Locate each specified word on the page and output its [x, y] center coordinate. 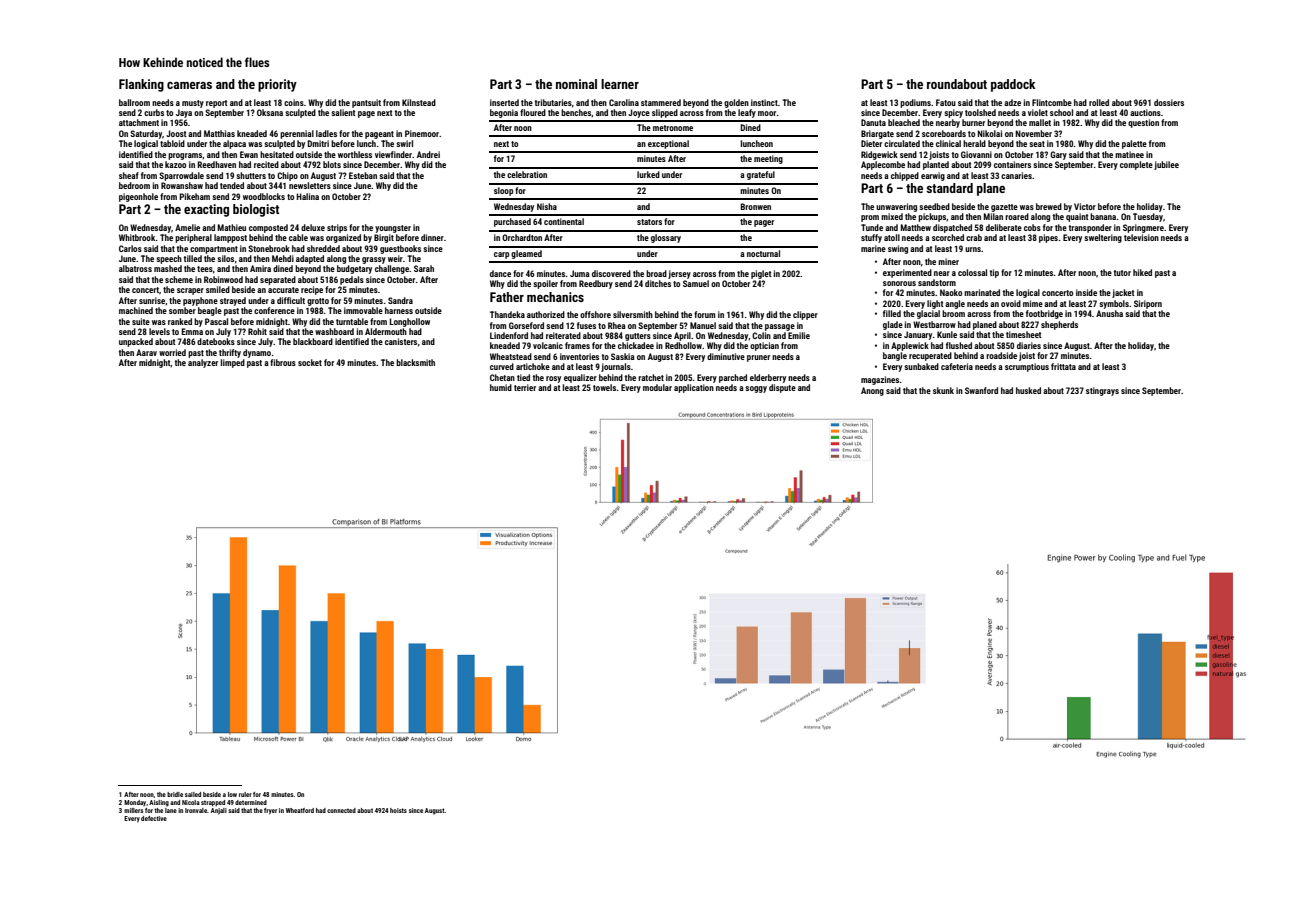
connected [341, 810]
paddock [1013, 85]
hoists [398, 810]
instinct [764, 102]
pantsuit [366, 103]
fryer [270, 811]
